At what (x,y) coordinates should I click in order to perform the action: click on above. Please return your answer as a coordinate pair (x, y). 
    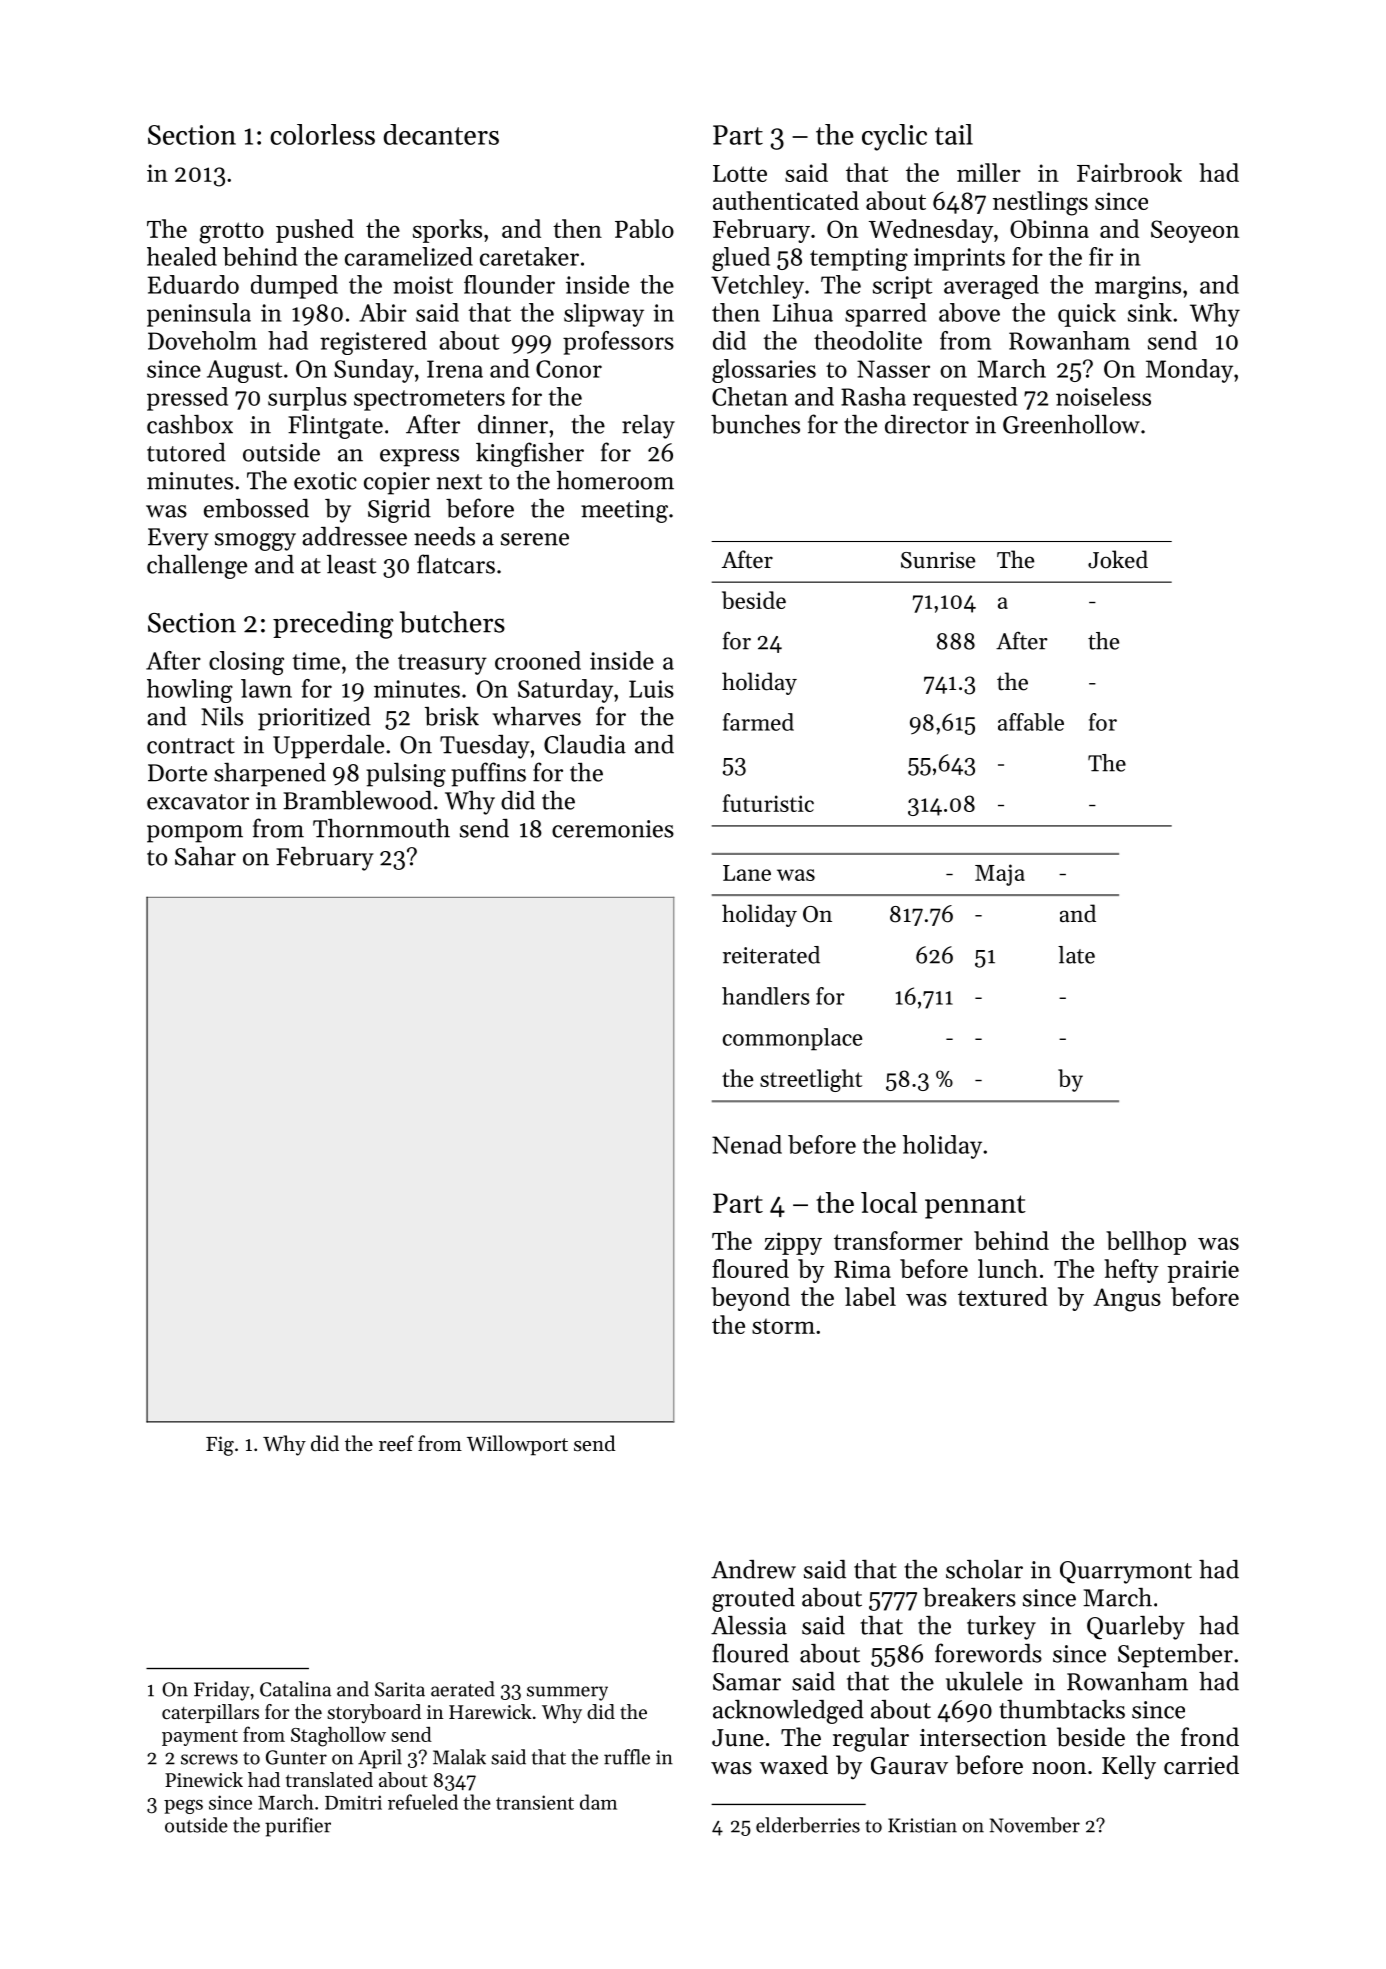
    Looking at the image, I should click on (969, 312).
